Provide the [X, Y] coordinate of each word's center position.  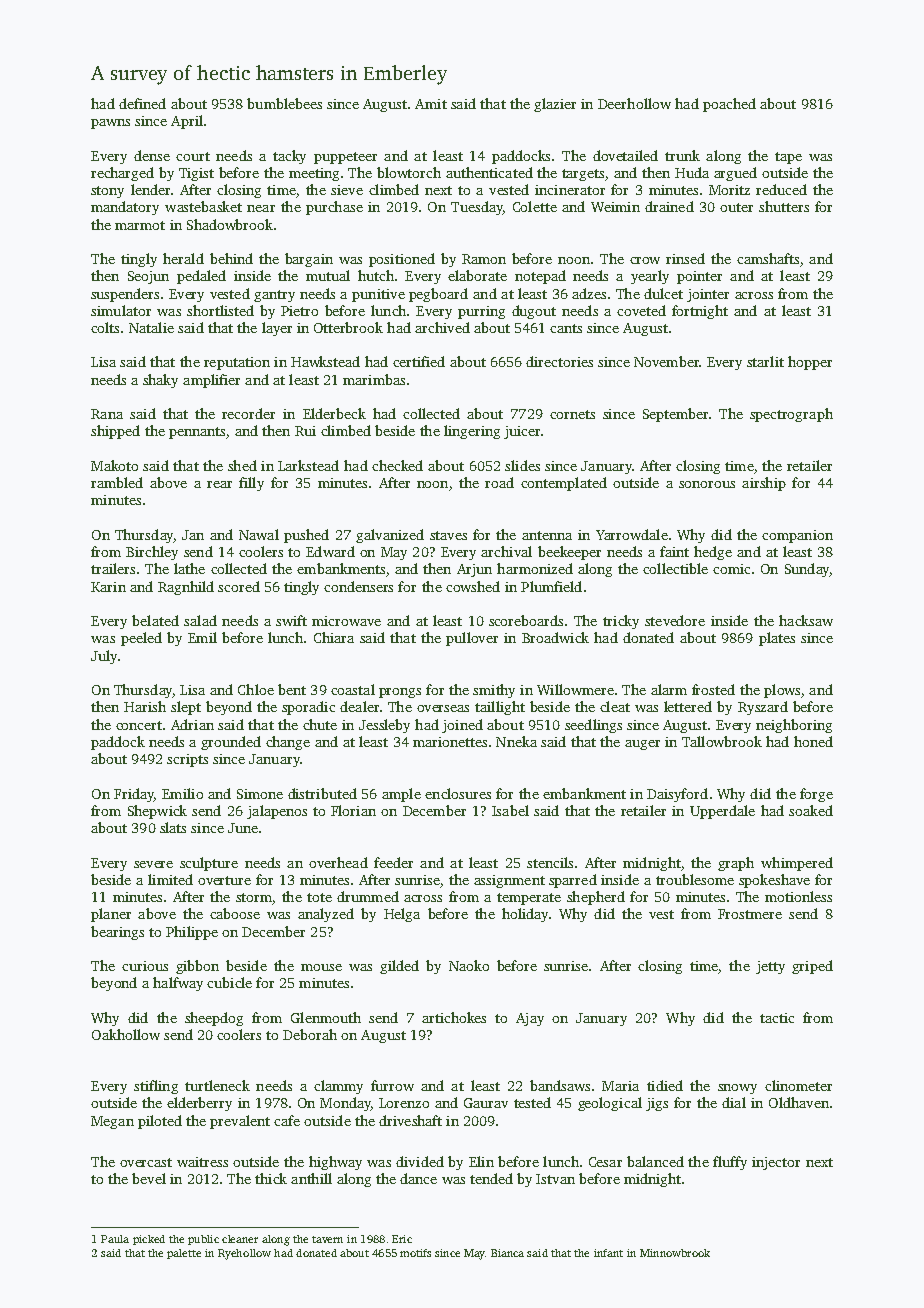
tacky [289, 157]
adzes [589, 293]
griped [812, 967]
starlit [765, 361]
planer [111, 915]
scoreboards [526, 620]
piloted [160, 1122]
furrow [392, 1085]
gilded [399, 967]
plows [782, 691]
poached [729, 105]
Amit [431, 104]
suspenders [125, 295]
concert [139, 725]
